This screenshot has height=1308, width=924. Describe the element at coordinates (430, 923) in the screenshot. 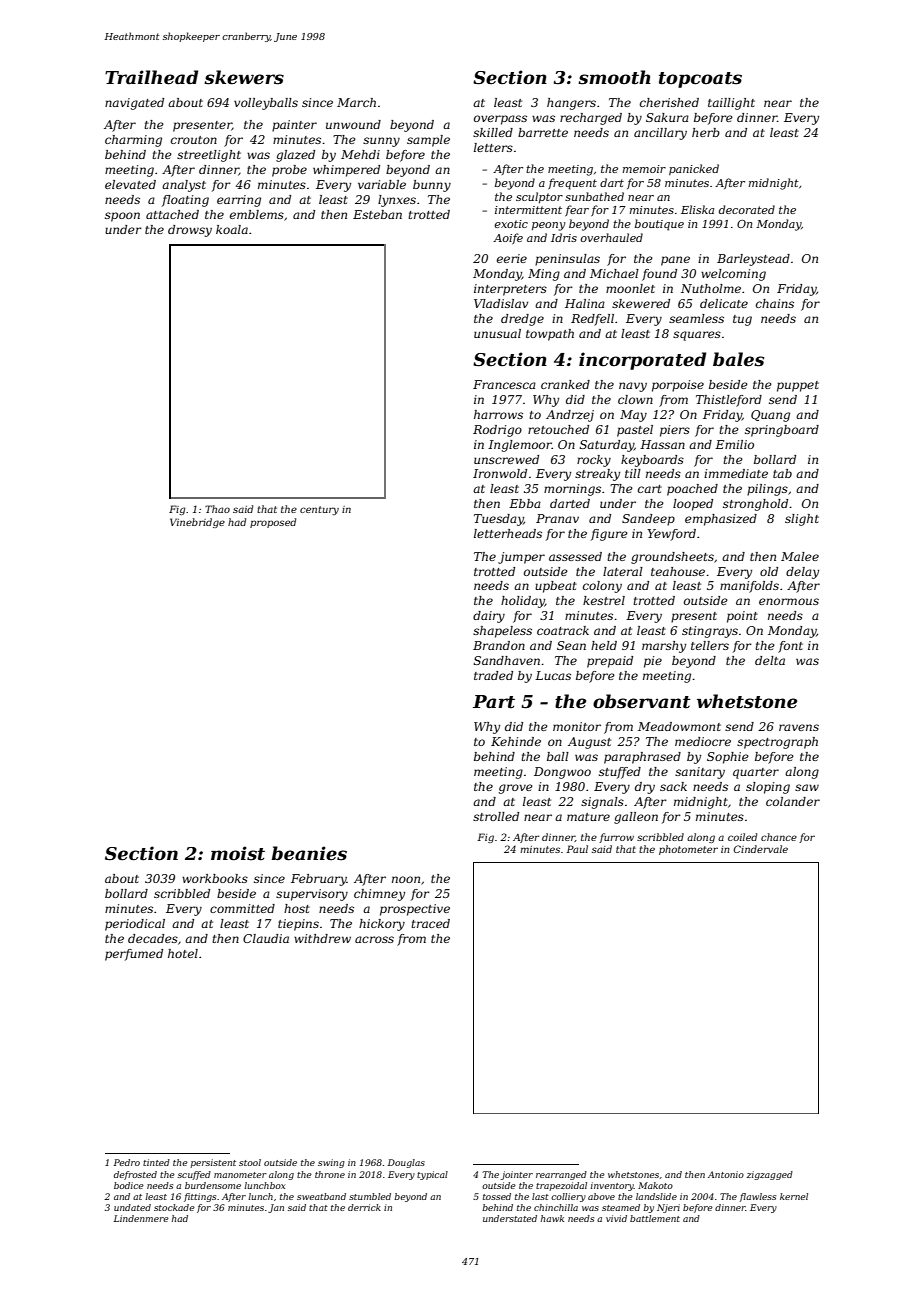

I see `traced` at that location.
